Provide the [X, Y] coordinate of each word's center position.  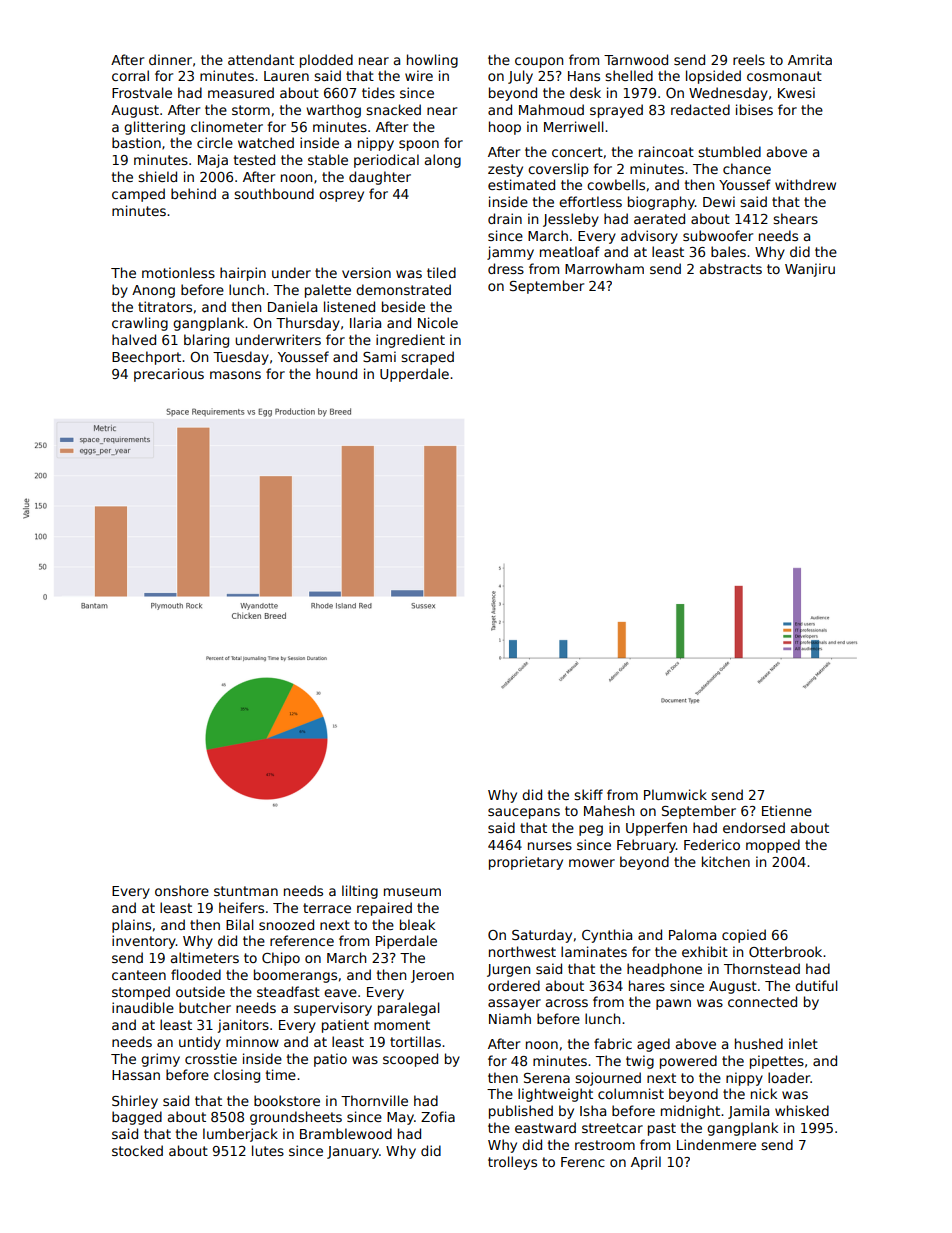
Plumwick [675, 794]
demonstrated [403, 289]
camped [138, 195]
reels [749, 59]
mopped [773, 846]
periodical [386, 161]
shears [795, 218]
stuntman [246, 891]
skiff [588, 794]
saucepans [524, 813]
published [521, 1112]
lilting [360, 892]
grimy [160, 1060]
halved [134, 339]
